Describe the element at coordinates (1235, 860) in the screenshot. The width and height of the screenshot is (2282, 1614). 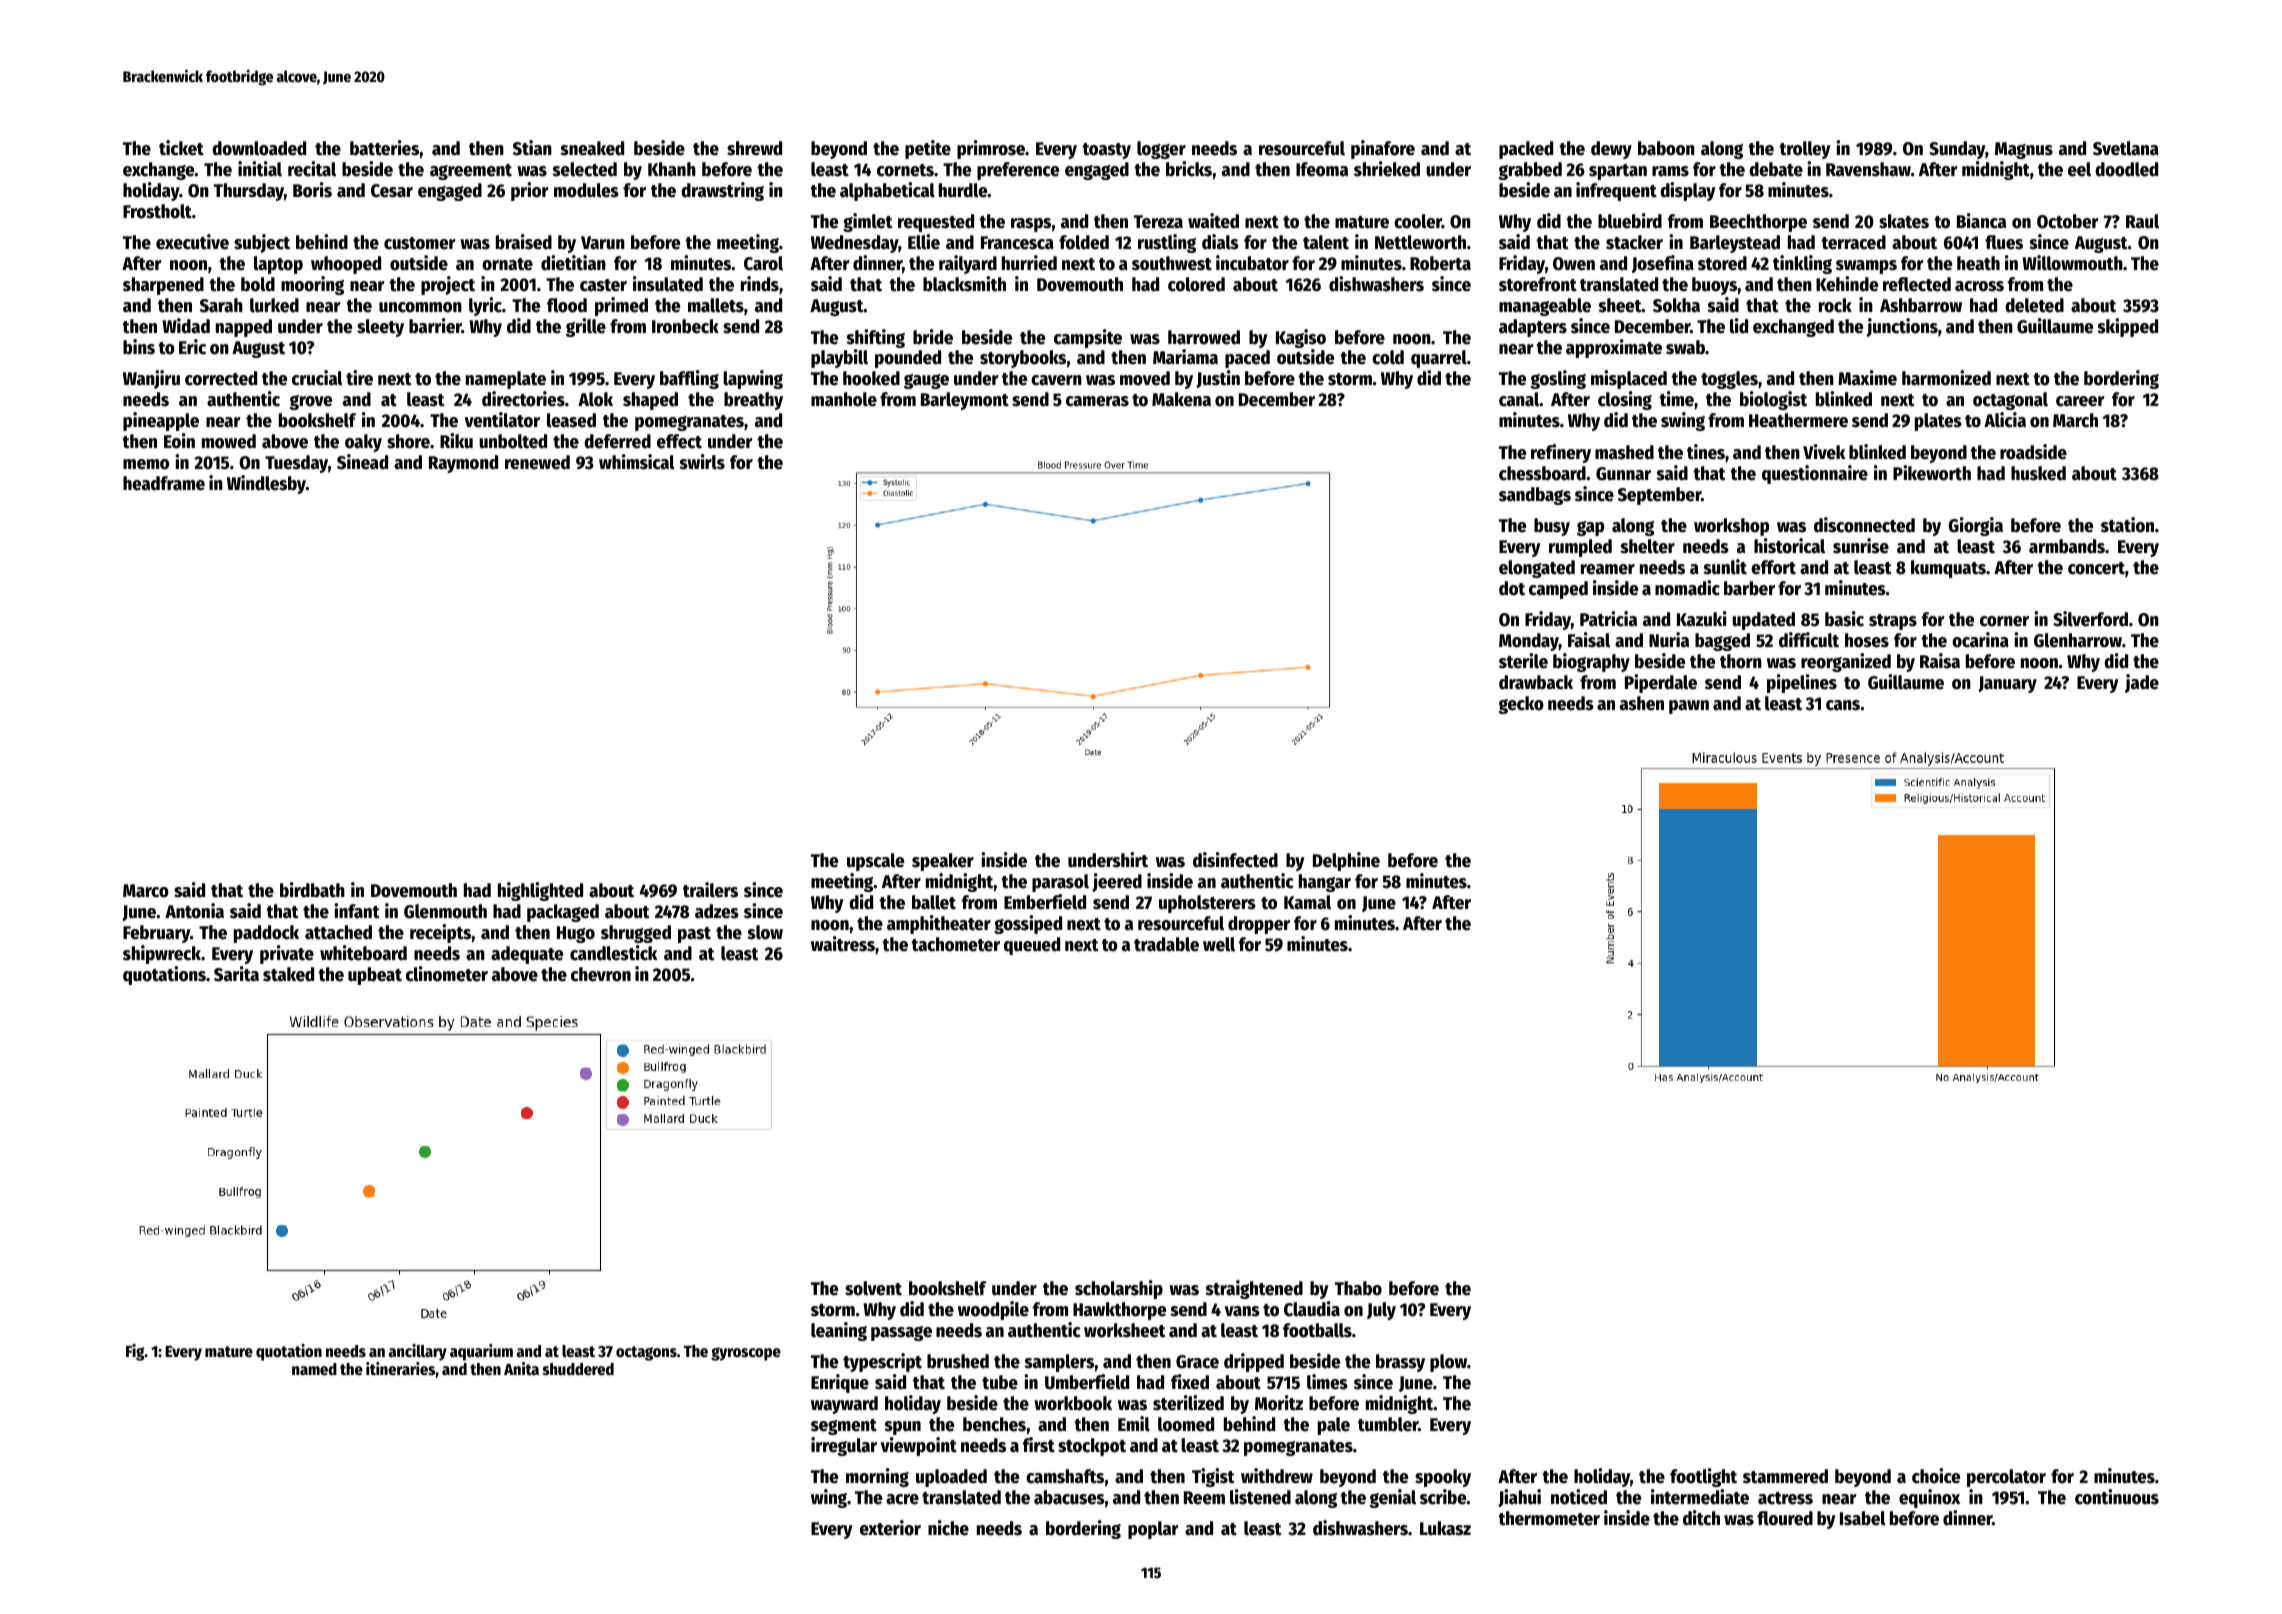
I see `disinfected` at that location.
